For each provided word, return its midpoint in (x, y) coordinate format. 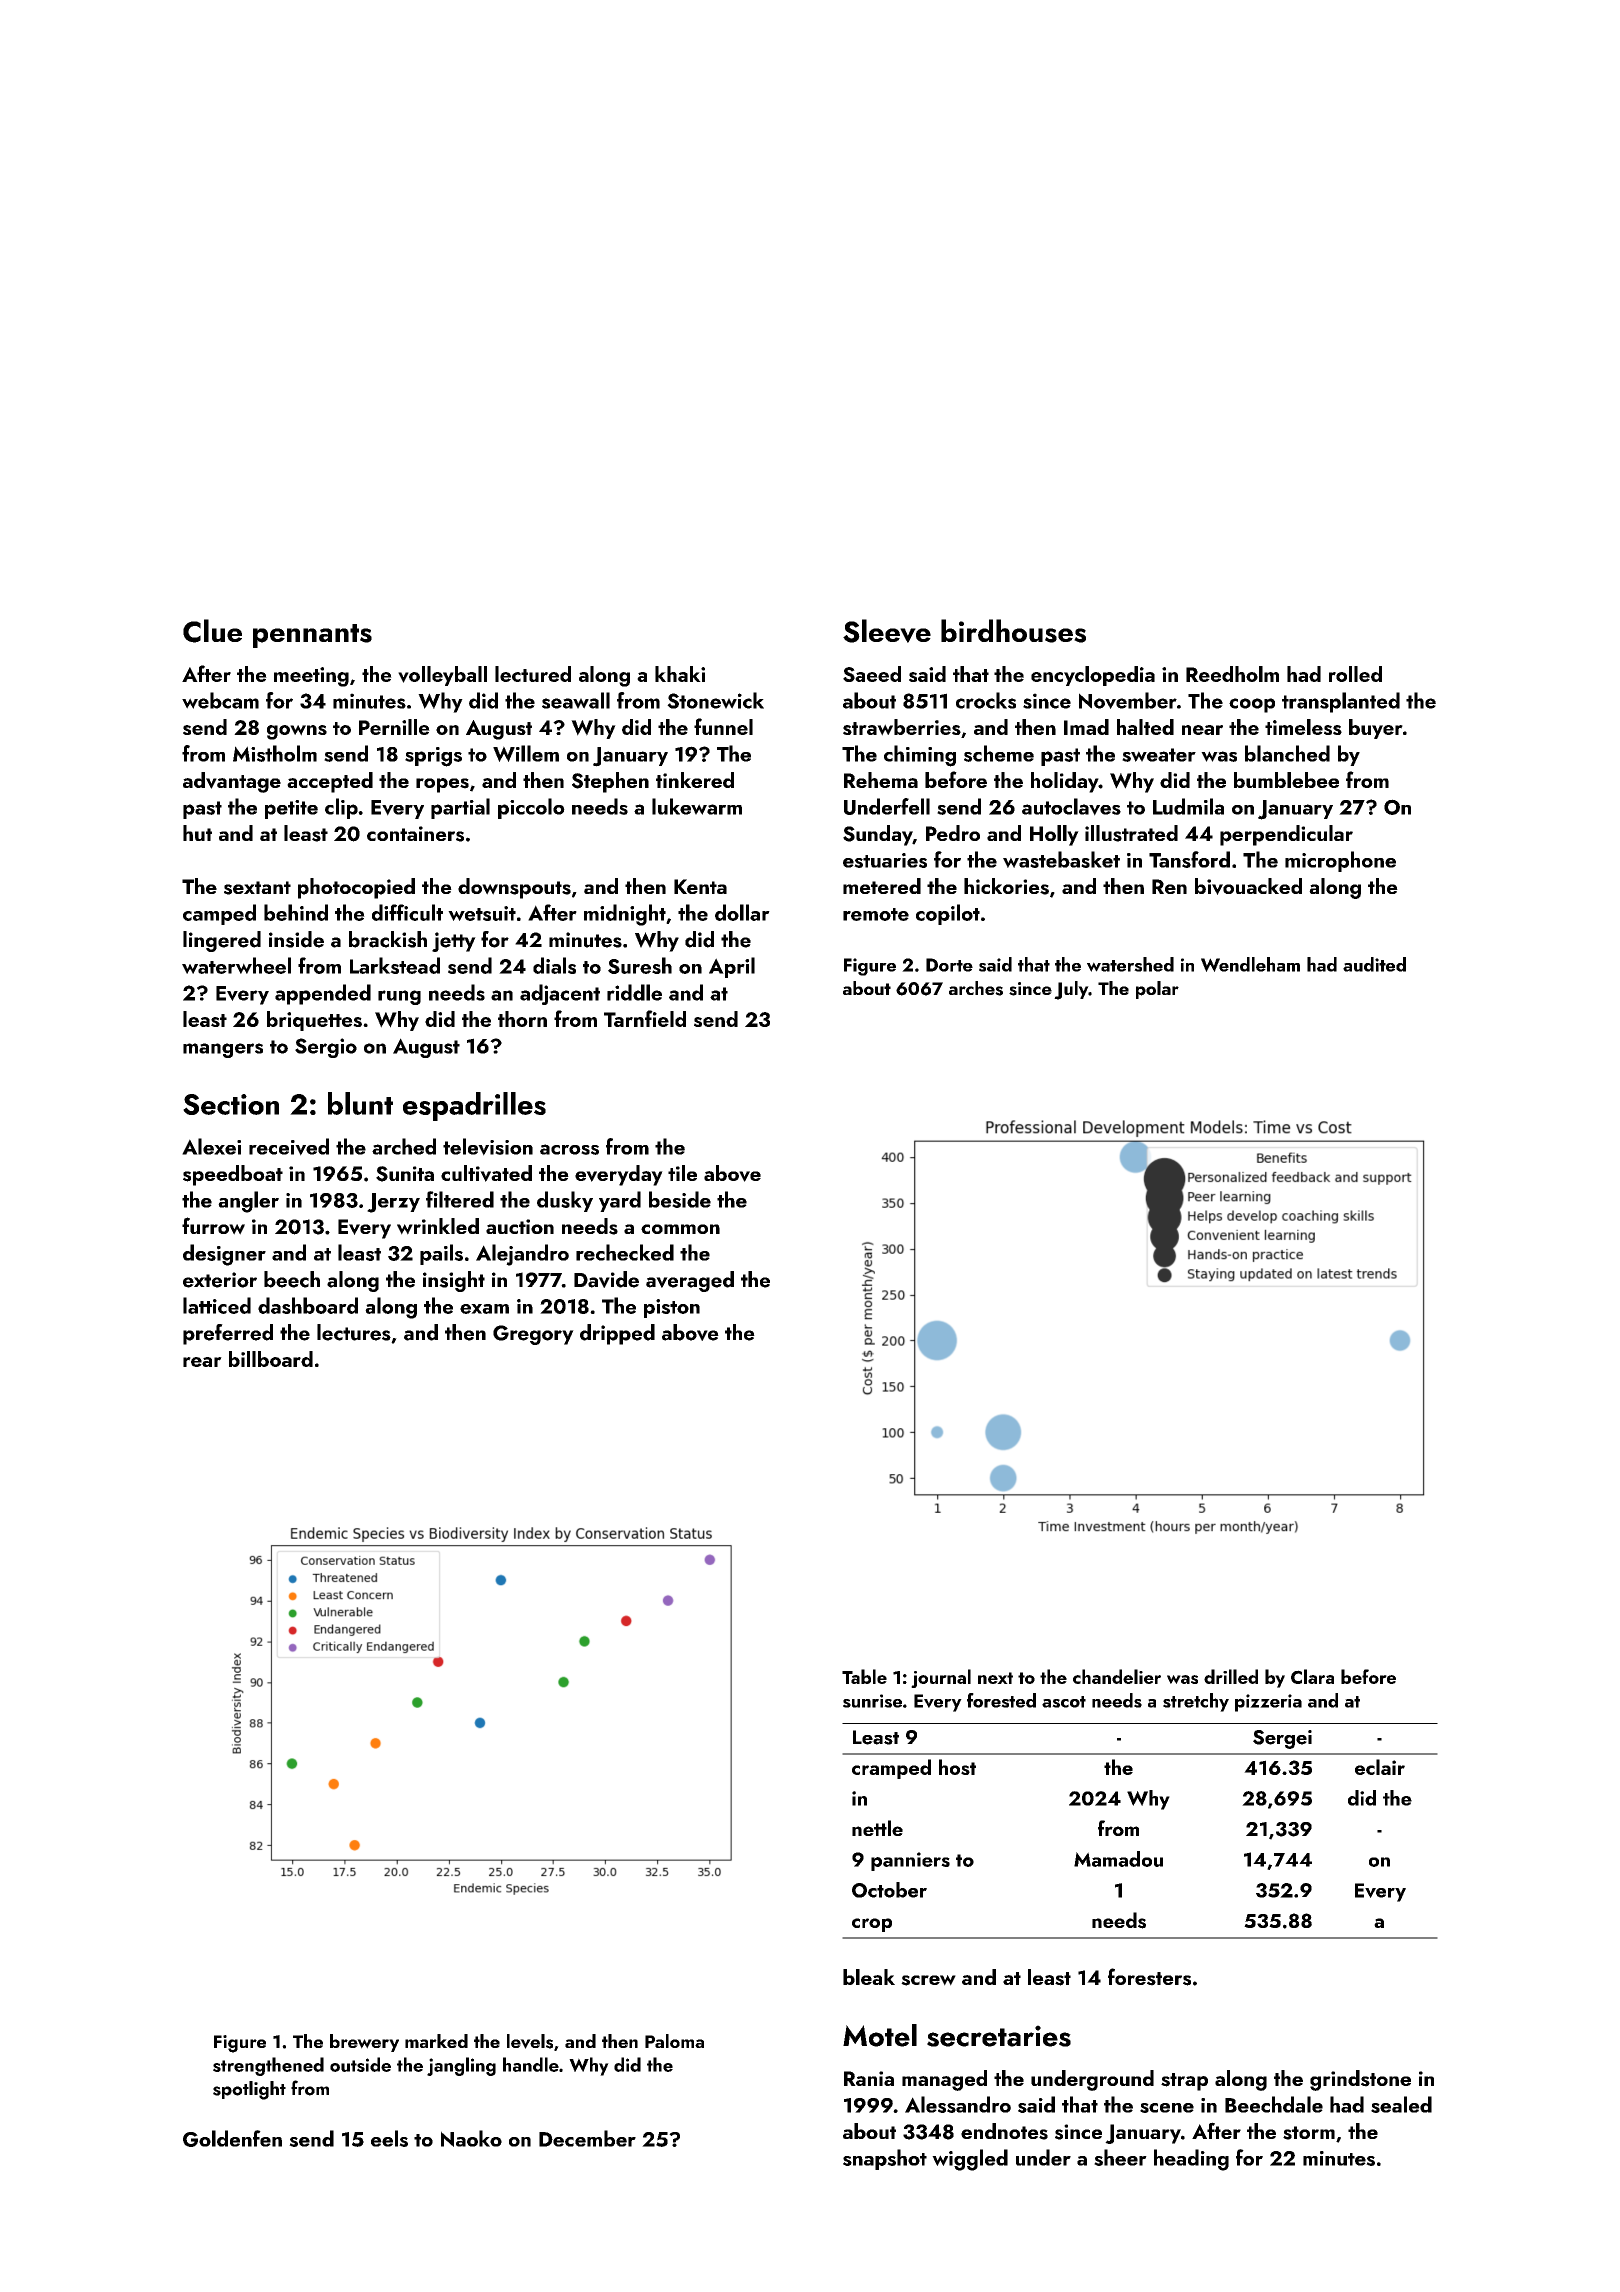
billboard (271, 1359)
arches (976, 988)
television (488, 1147)
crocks (986, 700)
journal (941, 1678)
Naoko (471, 2138)
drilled (1231, 1676)
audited (1374, 964)
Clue (212, 631)
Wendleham (1250, 964)
